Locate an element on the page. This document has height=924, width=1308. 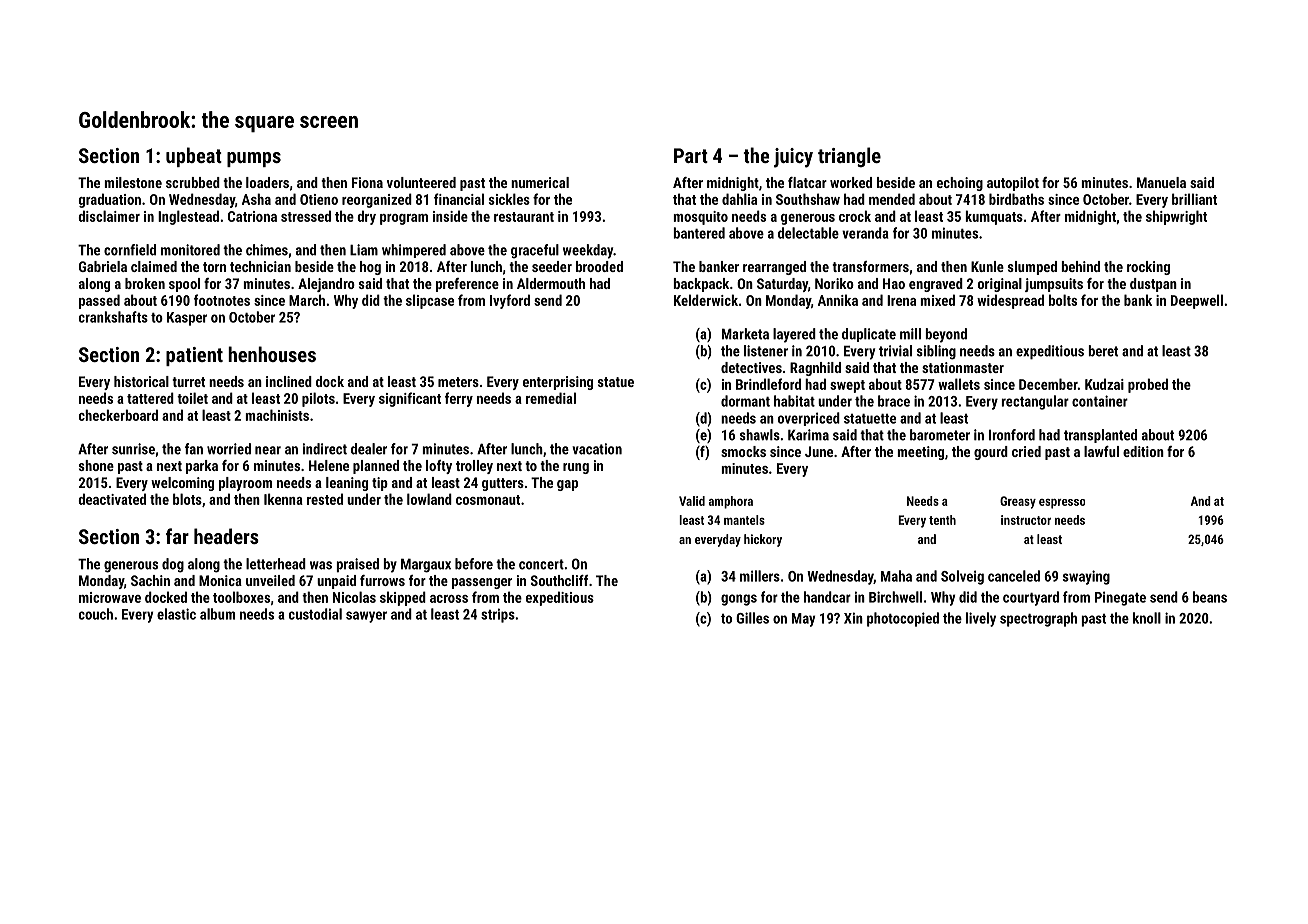
upbeat is located at coordinates (194, 157).
